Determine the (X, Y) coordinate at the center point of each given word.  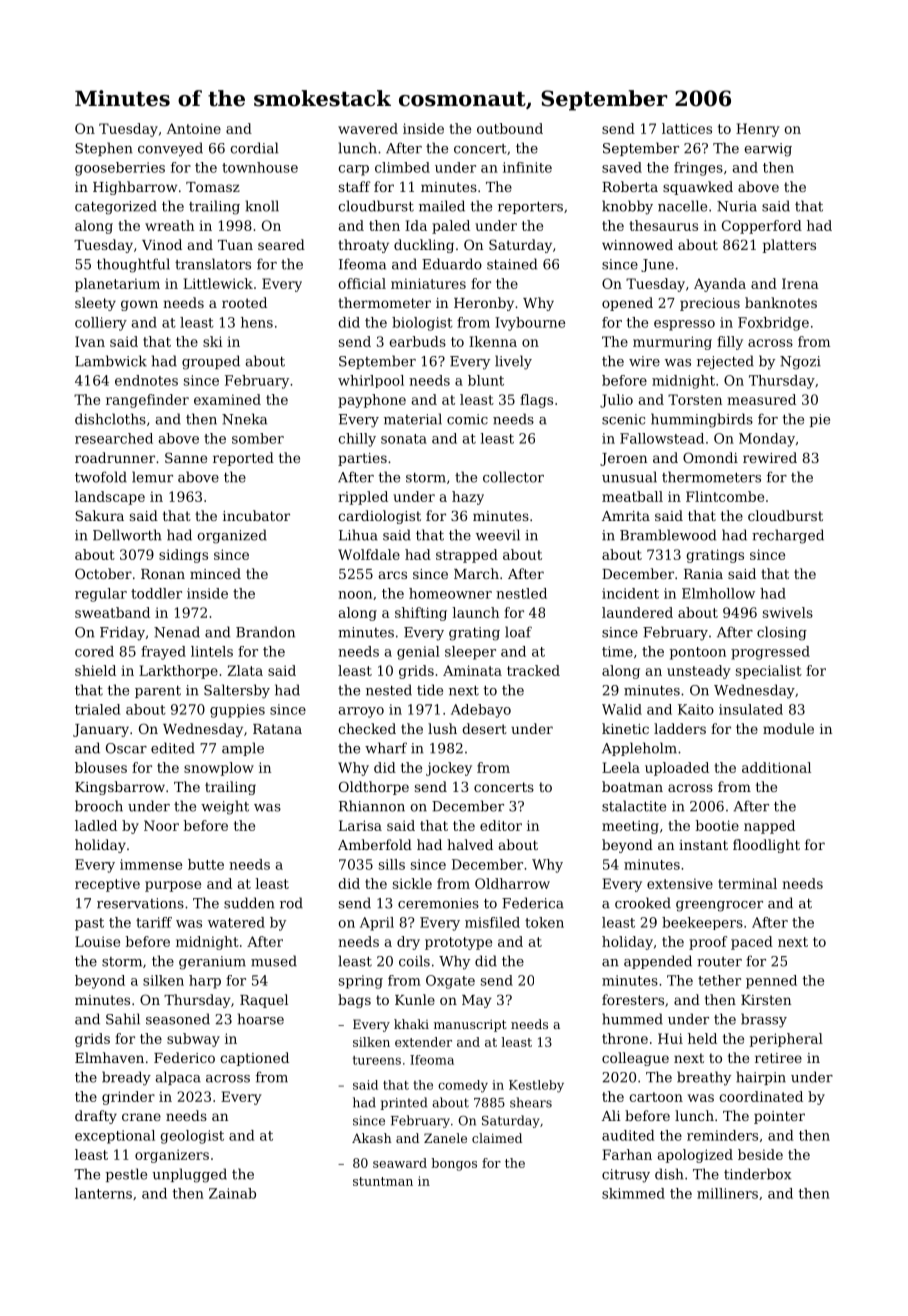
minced (215, 573)
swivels (788, 612)
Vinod (162, 244)
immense (151, 864)
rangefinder (147, 401)
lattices (687, 128)
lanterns (103, 1193)
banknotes (781, 302)
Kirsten (766, 1000)
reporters (530, 208)
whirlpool (371, 381)
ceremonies (438, 903)
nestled (521, 593)
